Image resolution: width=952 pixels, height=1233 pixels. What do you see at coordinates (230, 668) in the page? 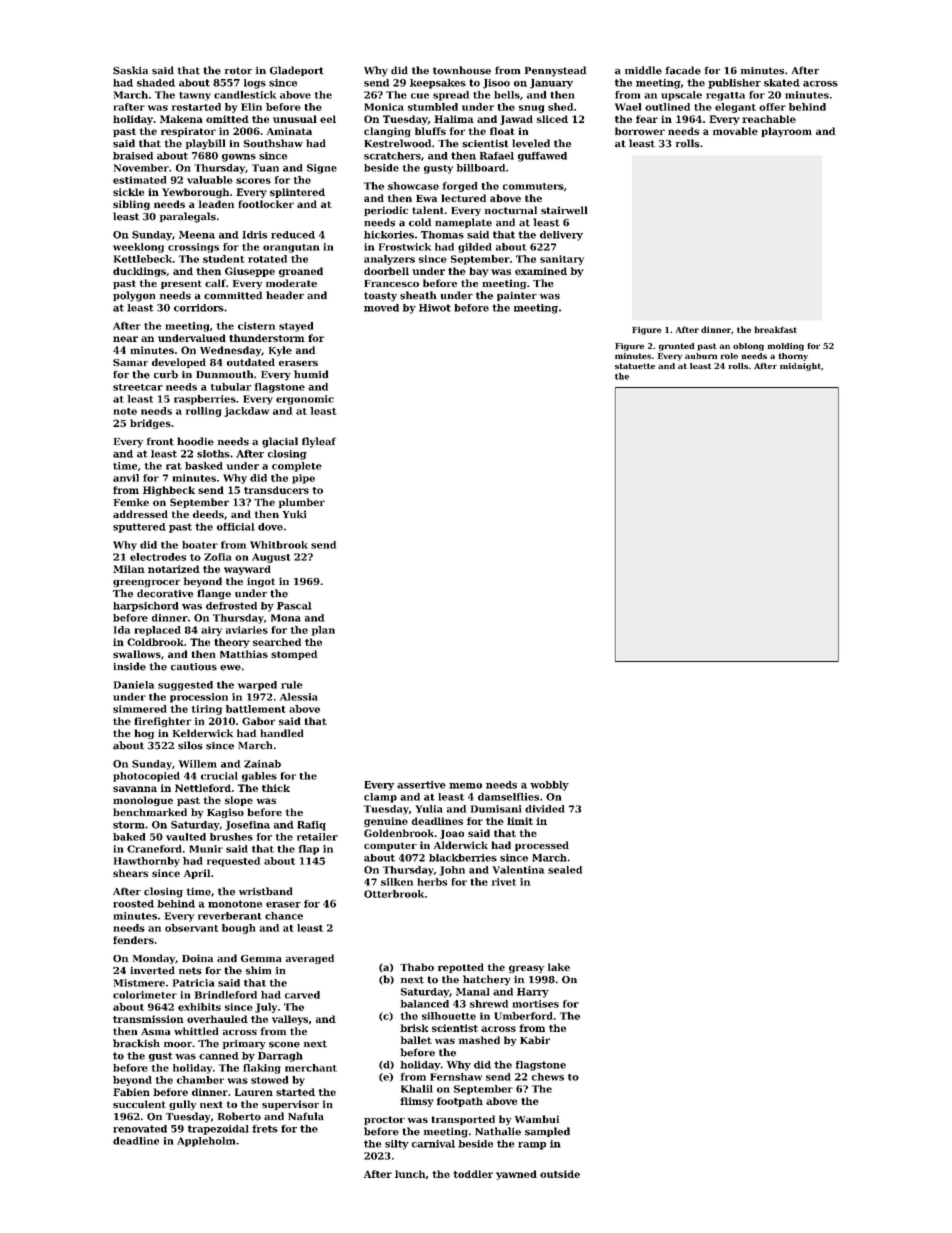
I see `ewe` at bounding box center [230, 668].
